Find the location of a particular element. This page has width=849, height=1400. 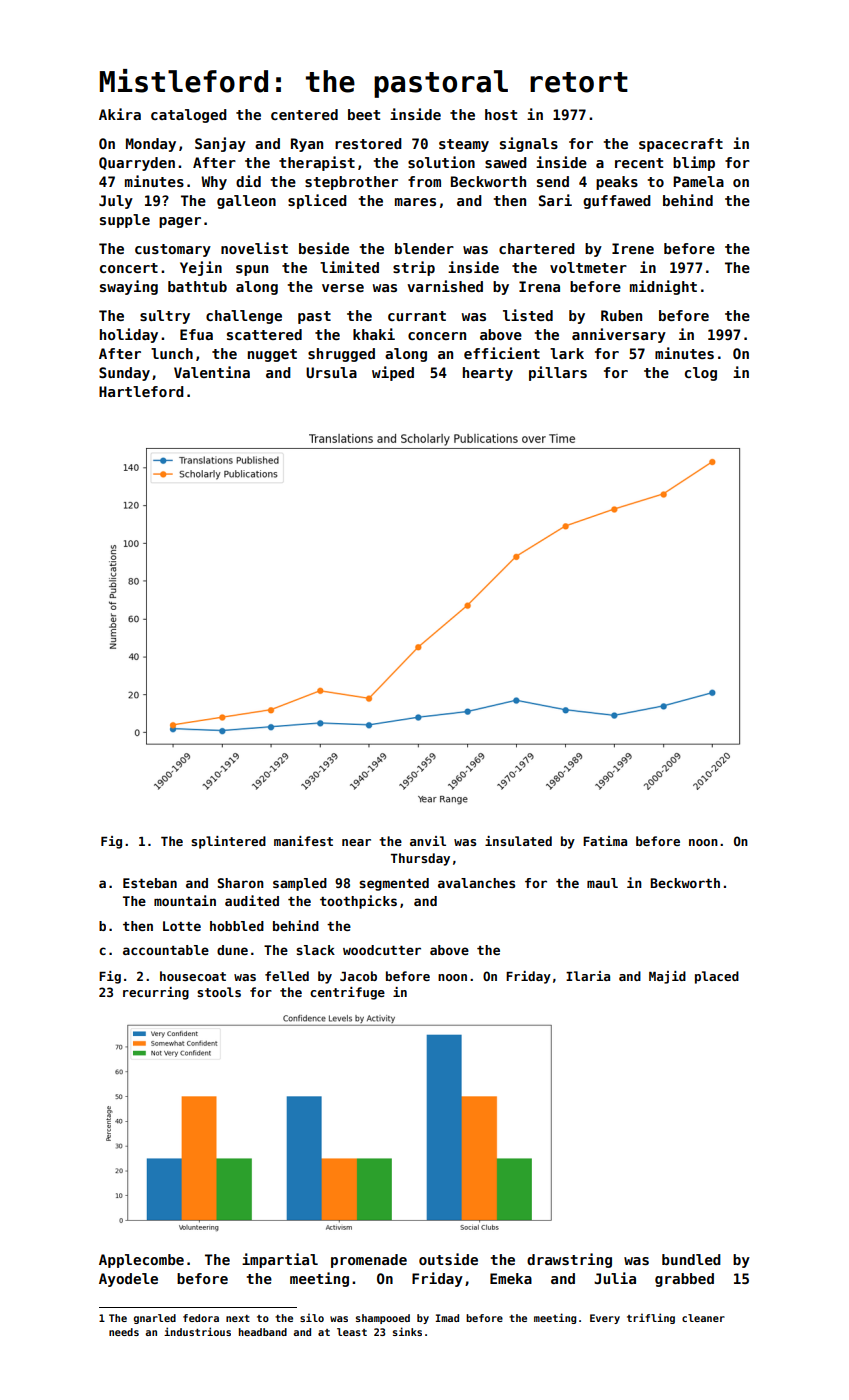

Valentina is located at coordinates (212, 372).
